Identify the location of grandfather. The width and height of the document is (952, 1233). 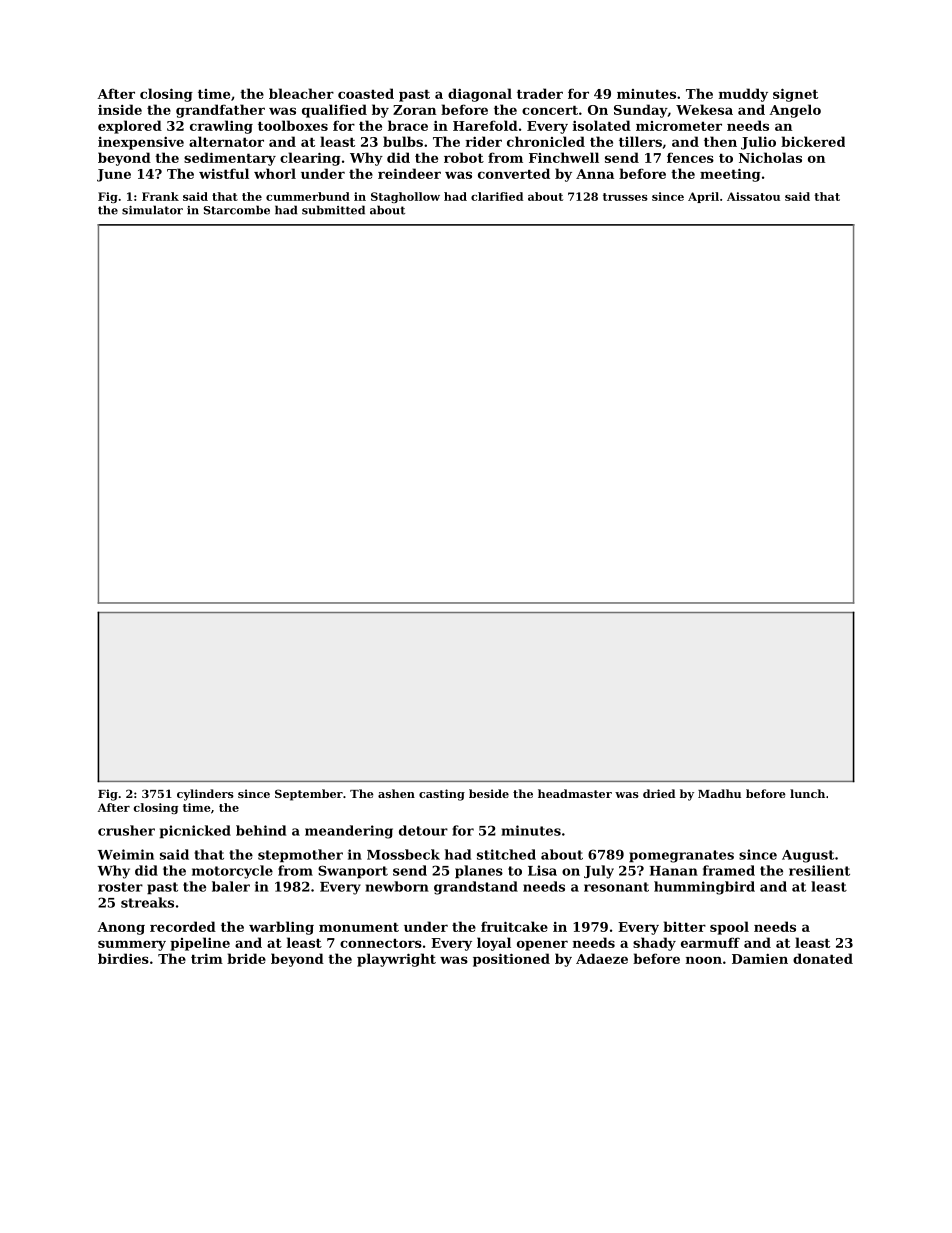
(220, 111).
